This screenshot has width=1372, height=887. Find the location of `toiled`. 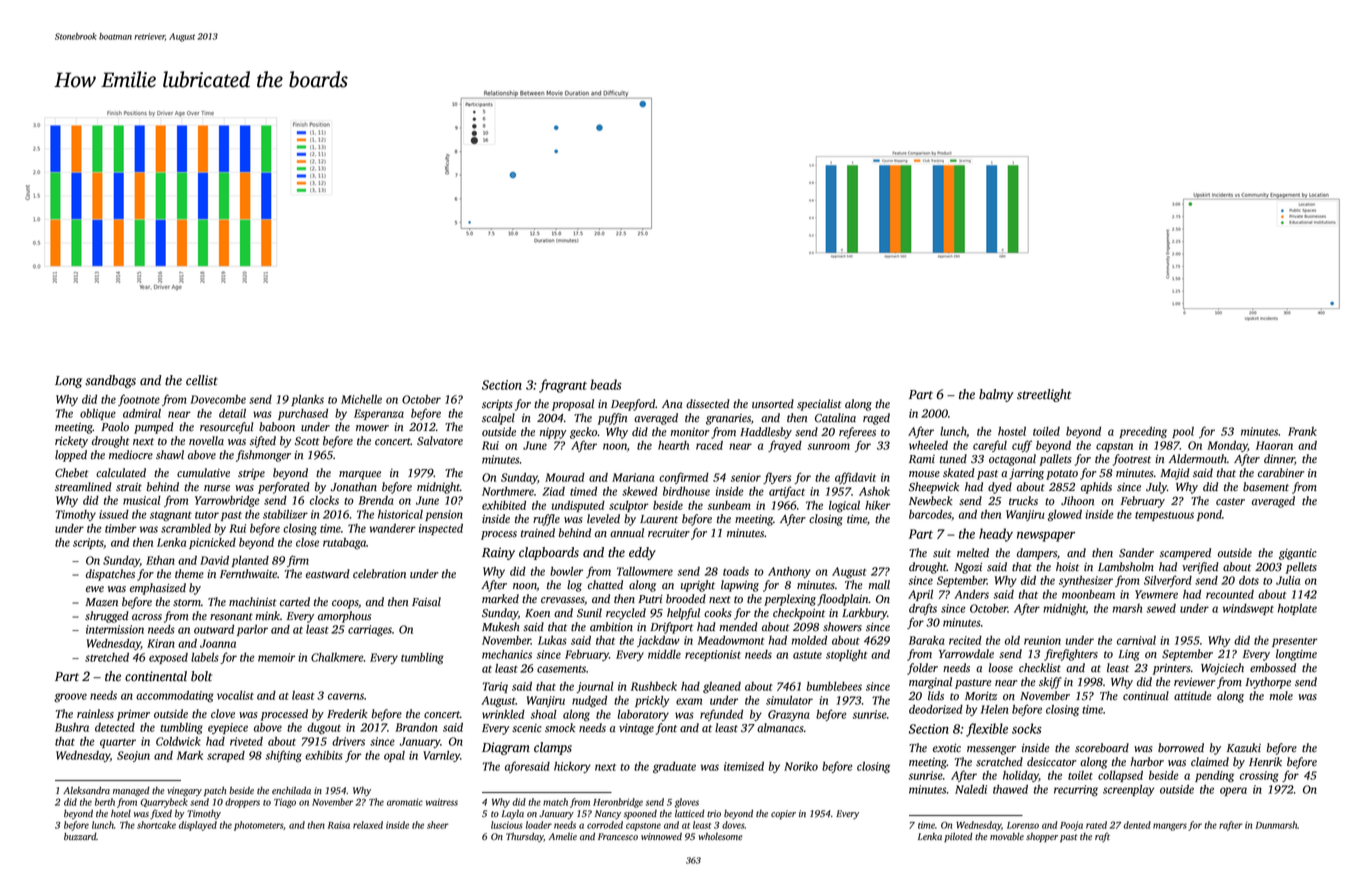

toiled is located at coordinates (1046, 431).
